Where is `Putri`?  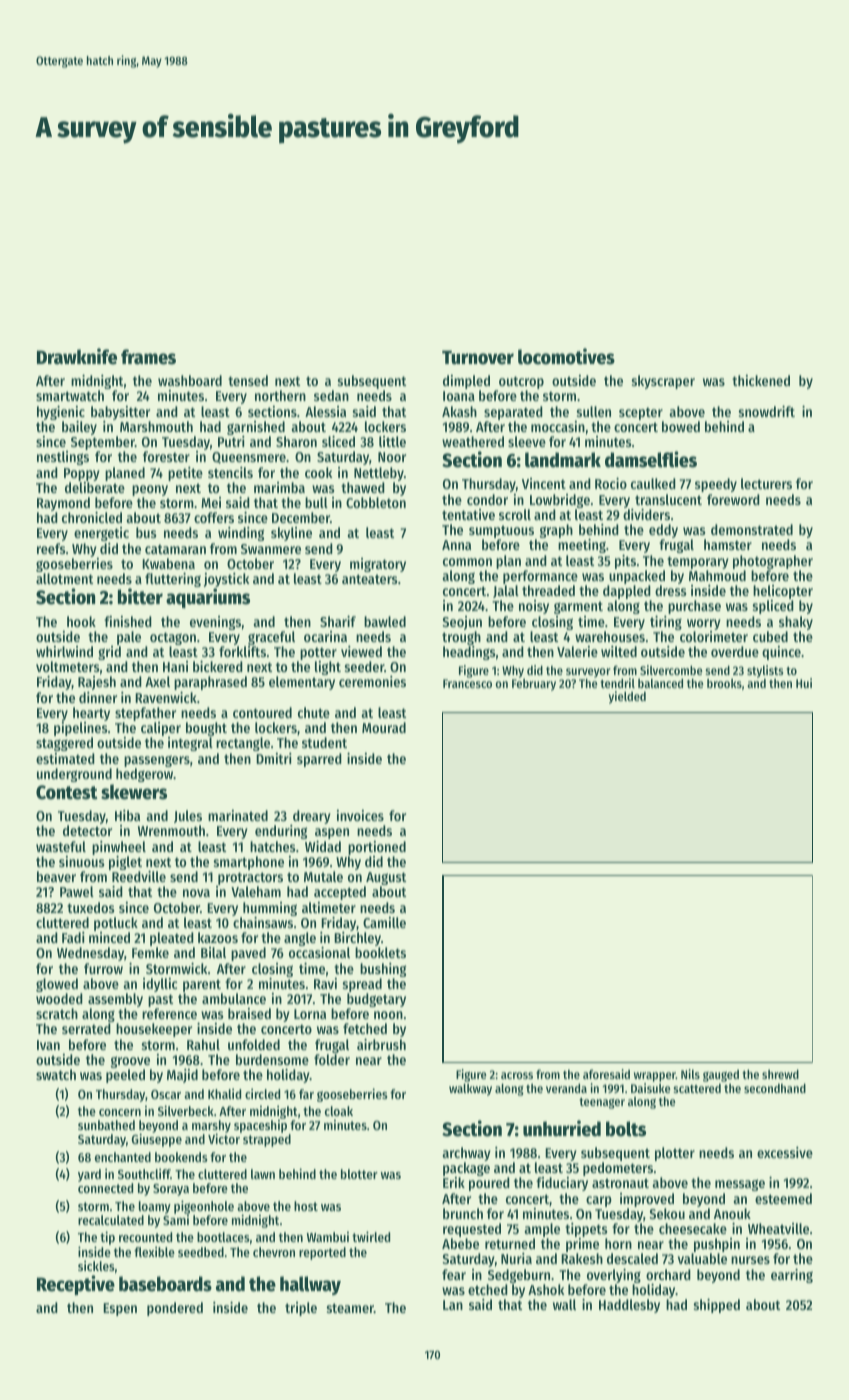
Putri is located at coordinates (231, 441).
